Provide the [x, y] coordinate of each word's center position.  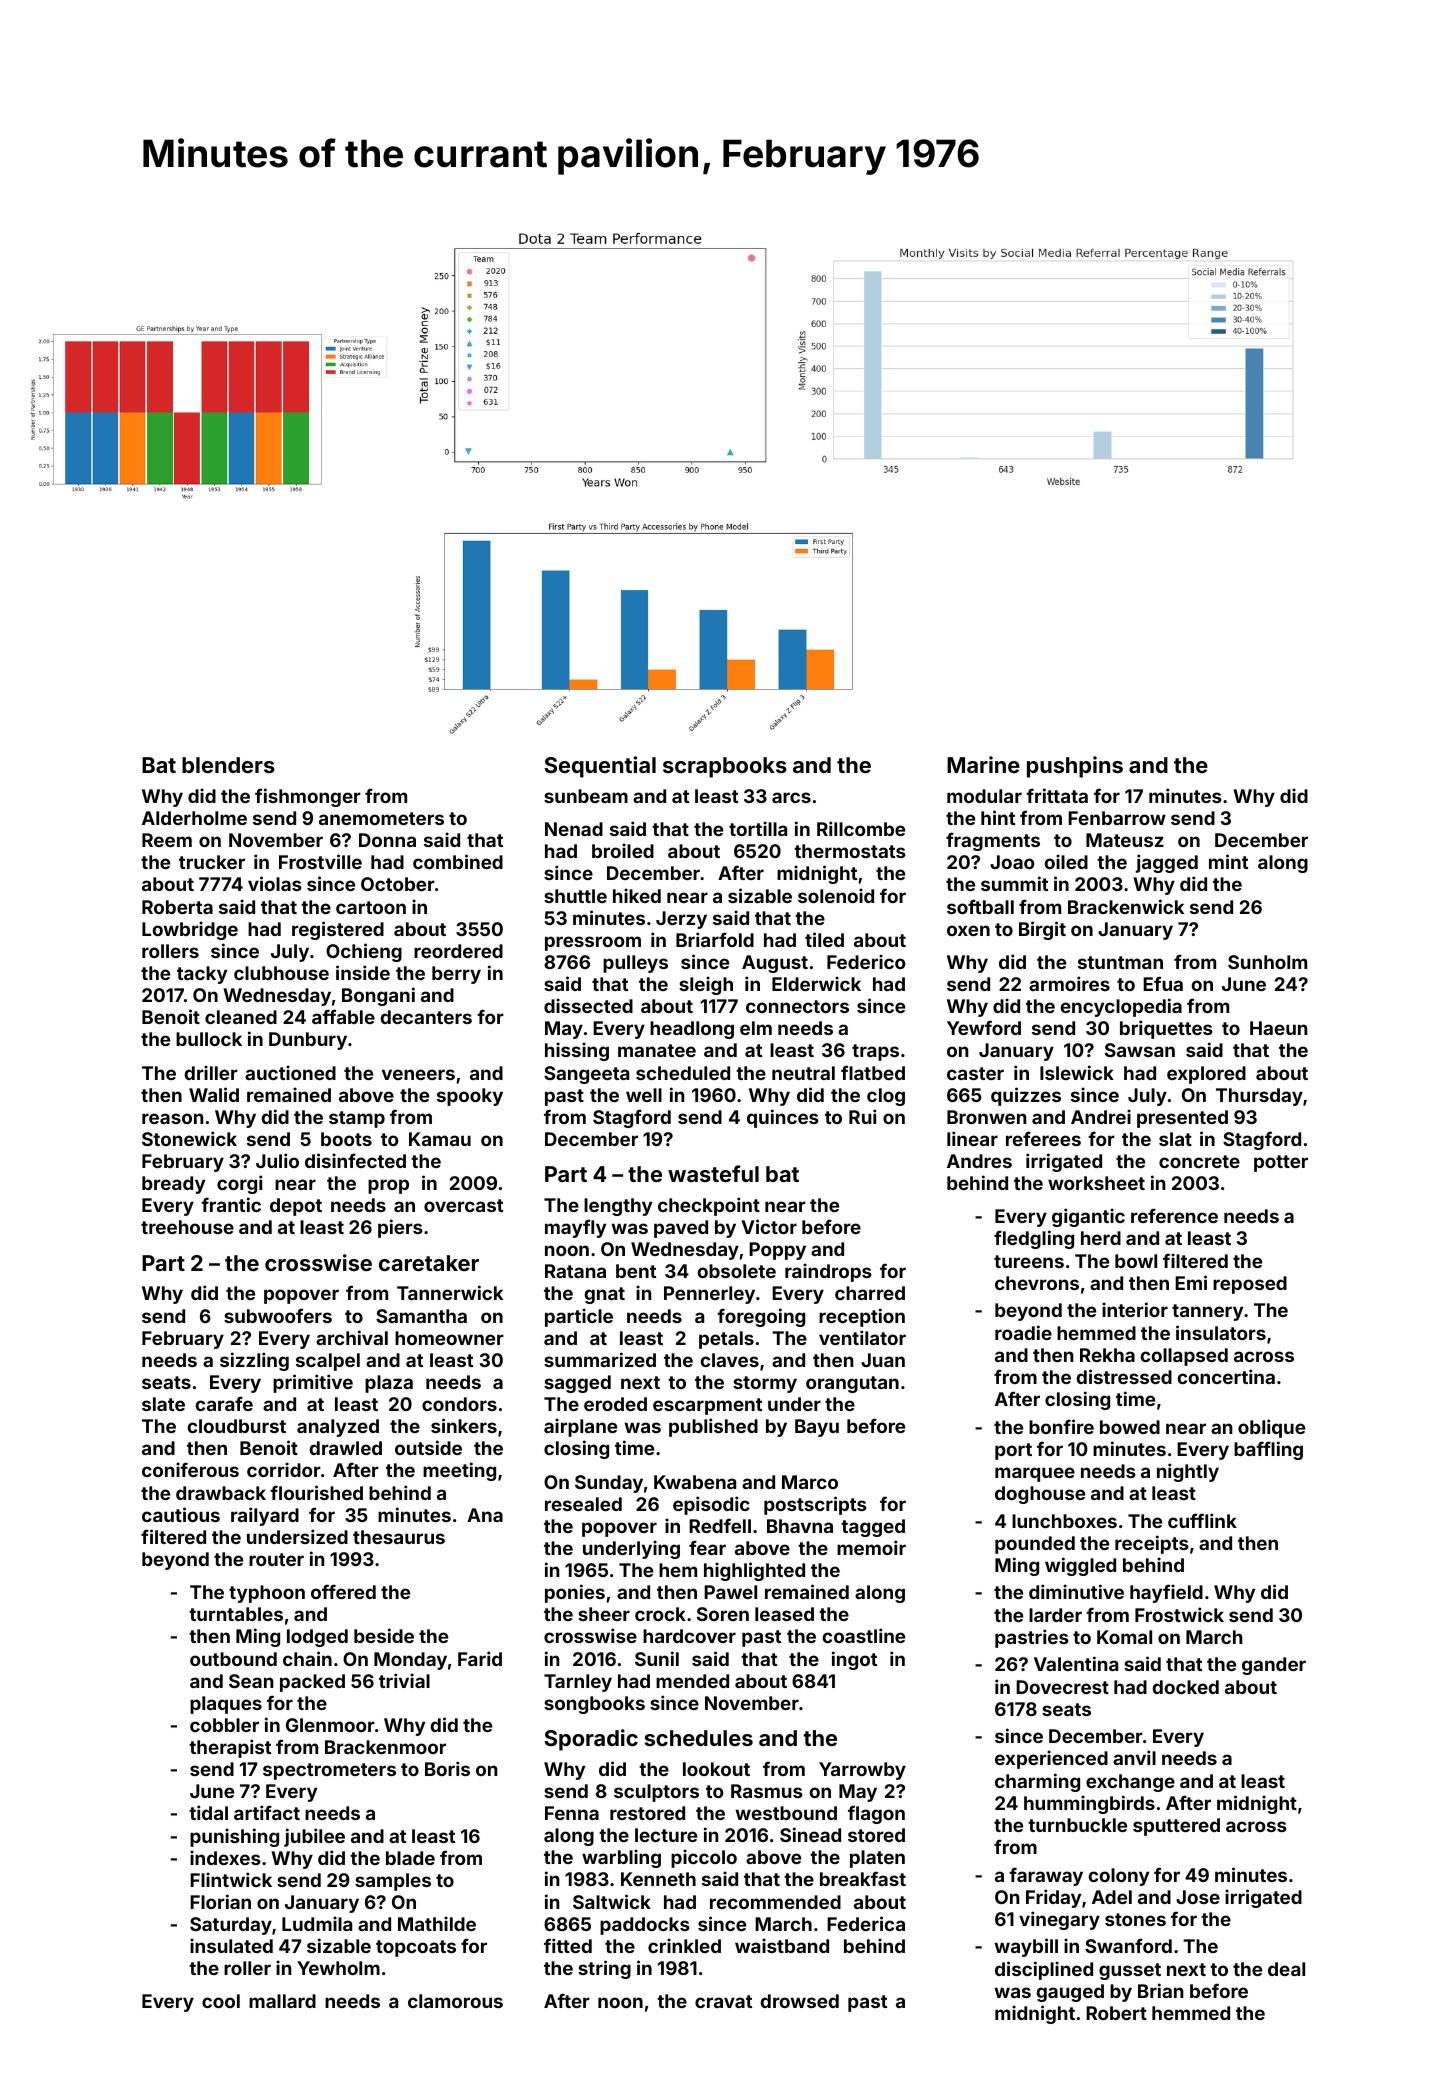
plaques [226, 1705]
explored [1206, 1075]
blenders [228, 765]
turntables [236, 1614]
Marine [983, 764]
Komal [1124, 1637]
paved [681, 1229]
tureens [1029, 1261]
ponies [575, 1593]
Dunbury [308, 1041]
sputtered [1176, 1827]
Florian [220, 1901]
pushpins [1075, 767]
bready [173, 1185]
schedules [699, 1738]
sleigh [706, 985]
